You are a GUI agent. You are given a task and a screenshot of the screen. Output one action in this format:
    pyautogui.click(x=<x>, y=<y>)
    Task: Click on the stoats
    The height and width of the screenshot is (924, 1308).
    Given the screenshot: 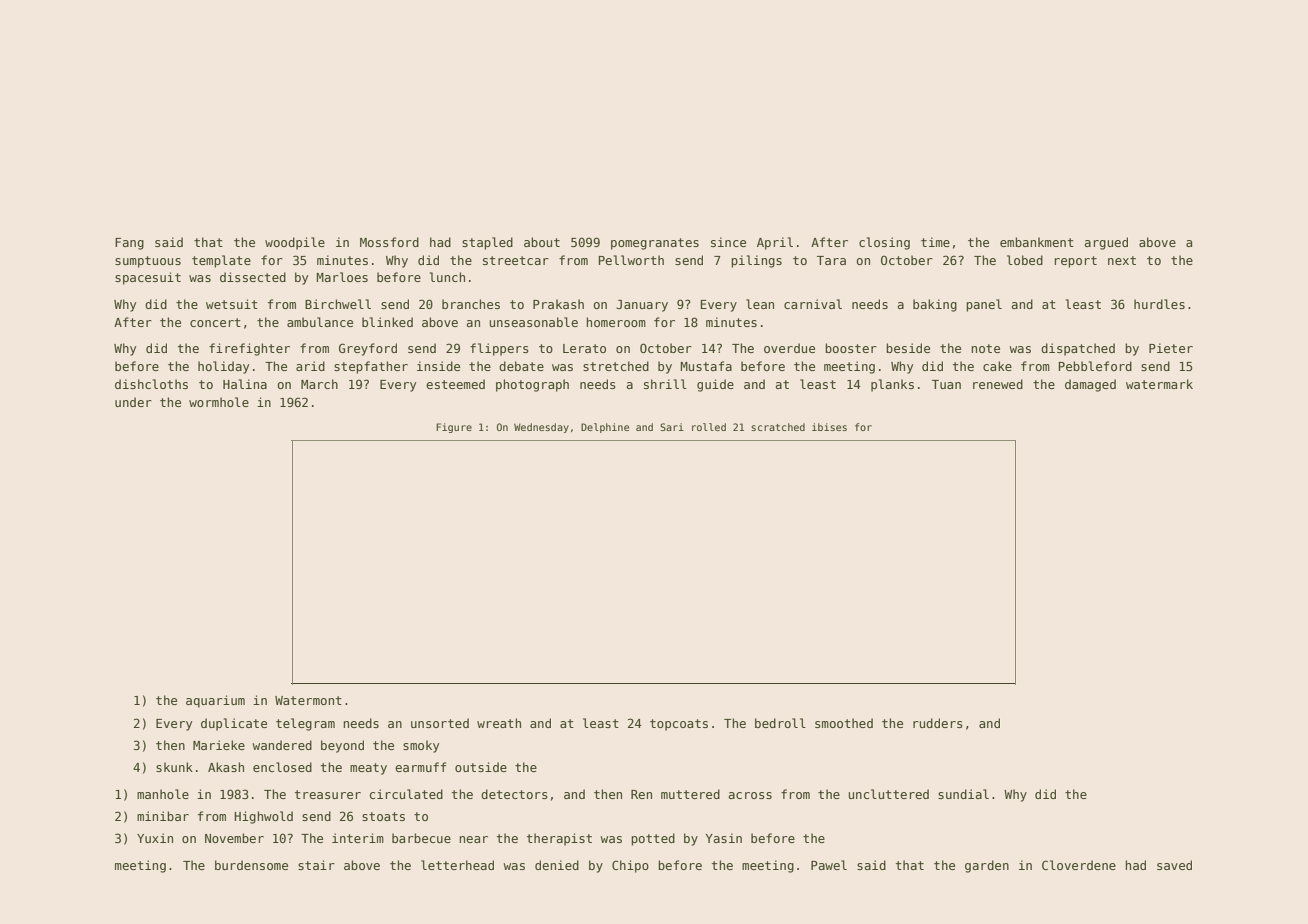 What is the action you would take?
    pyautogui.click(x=383, y=816)
